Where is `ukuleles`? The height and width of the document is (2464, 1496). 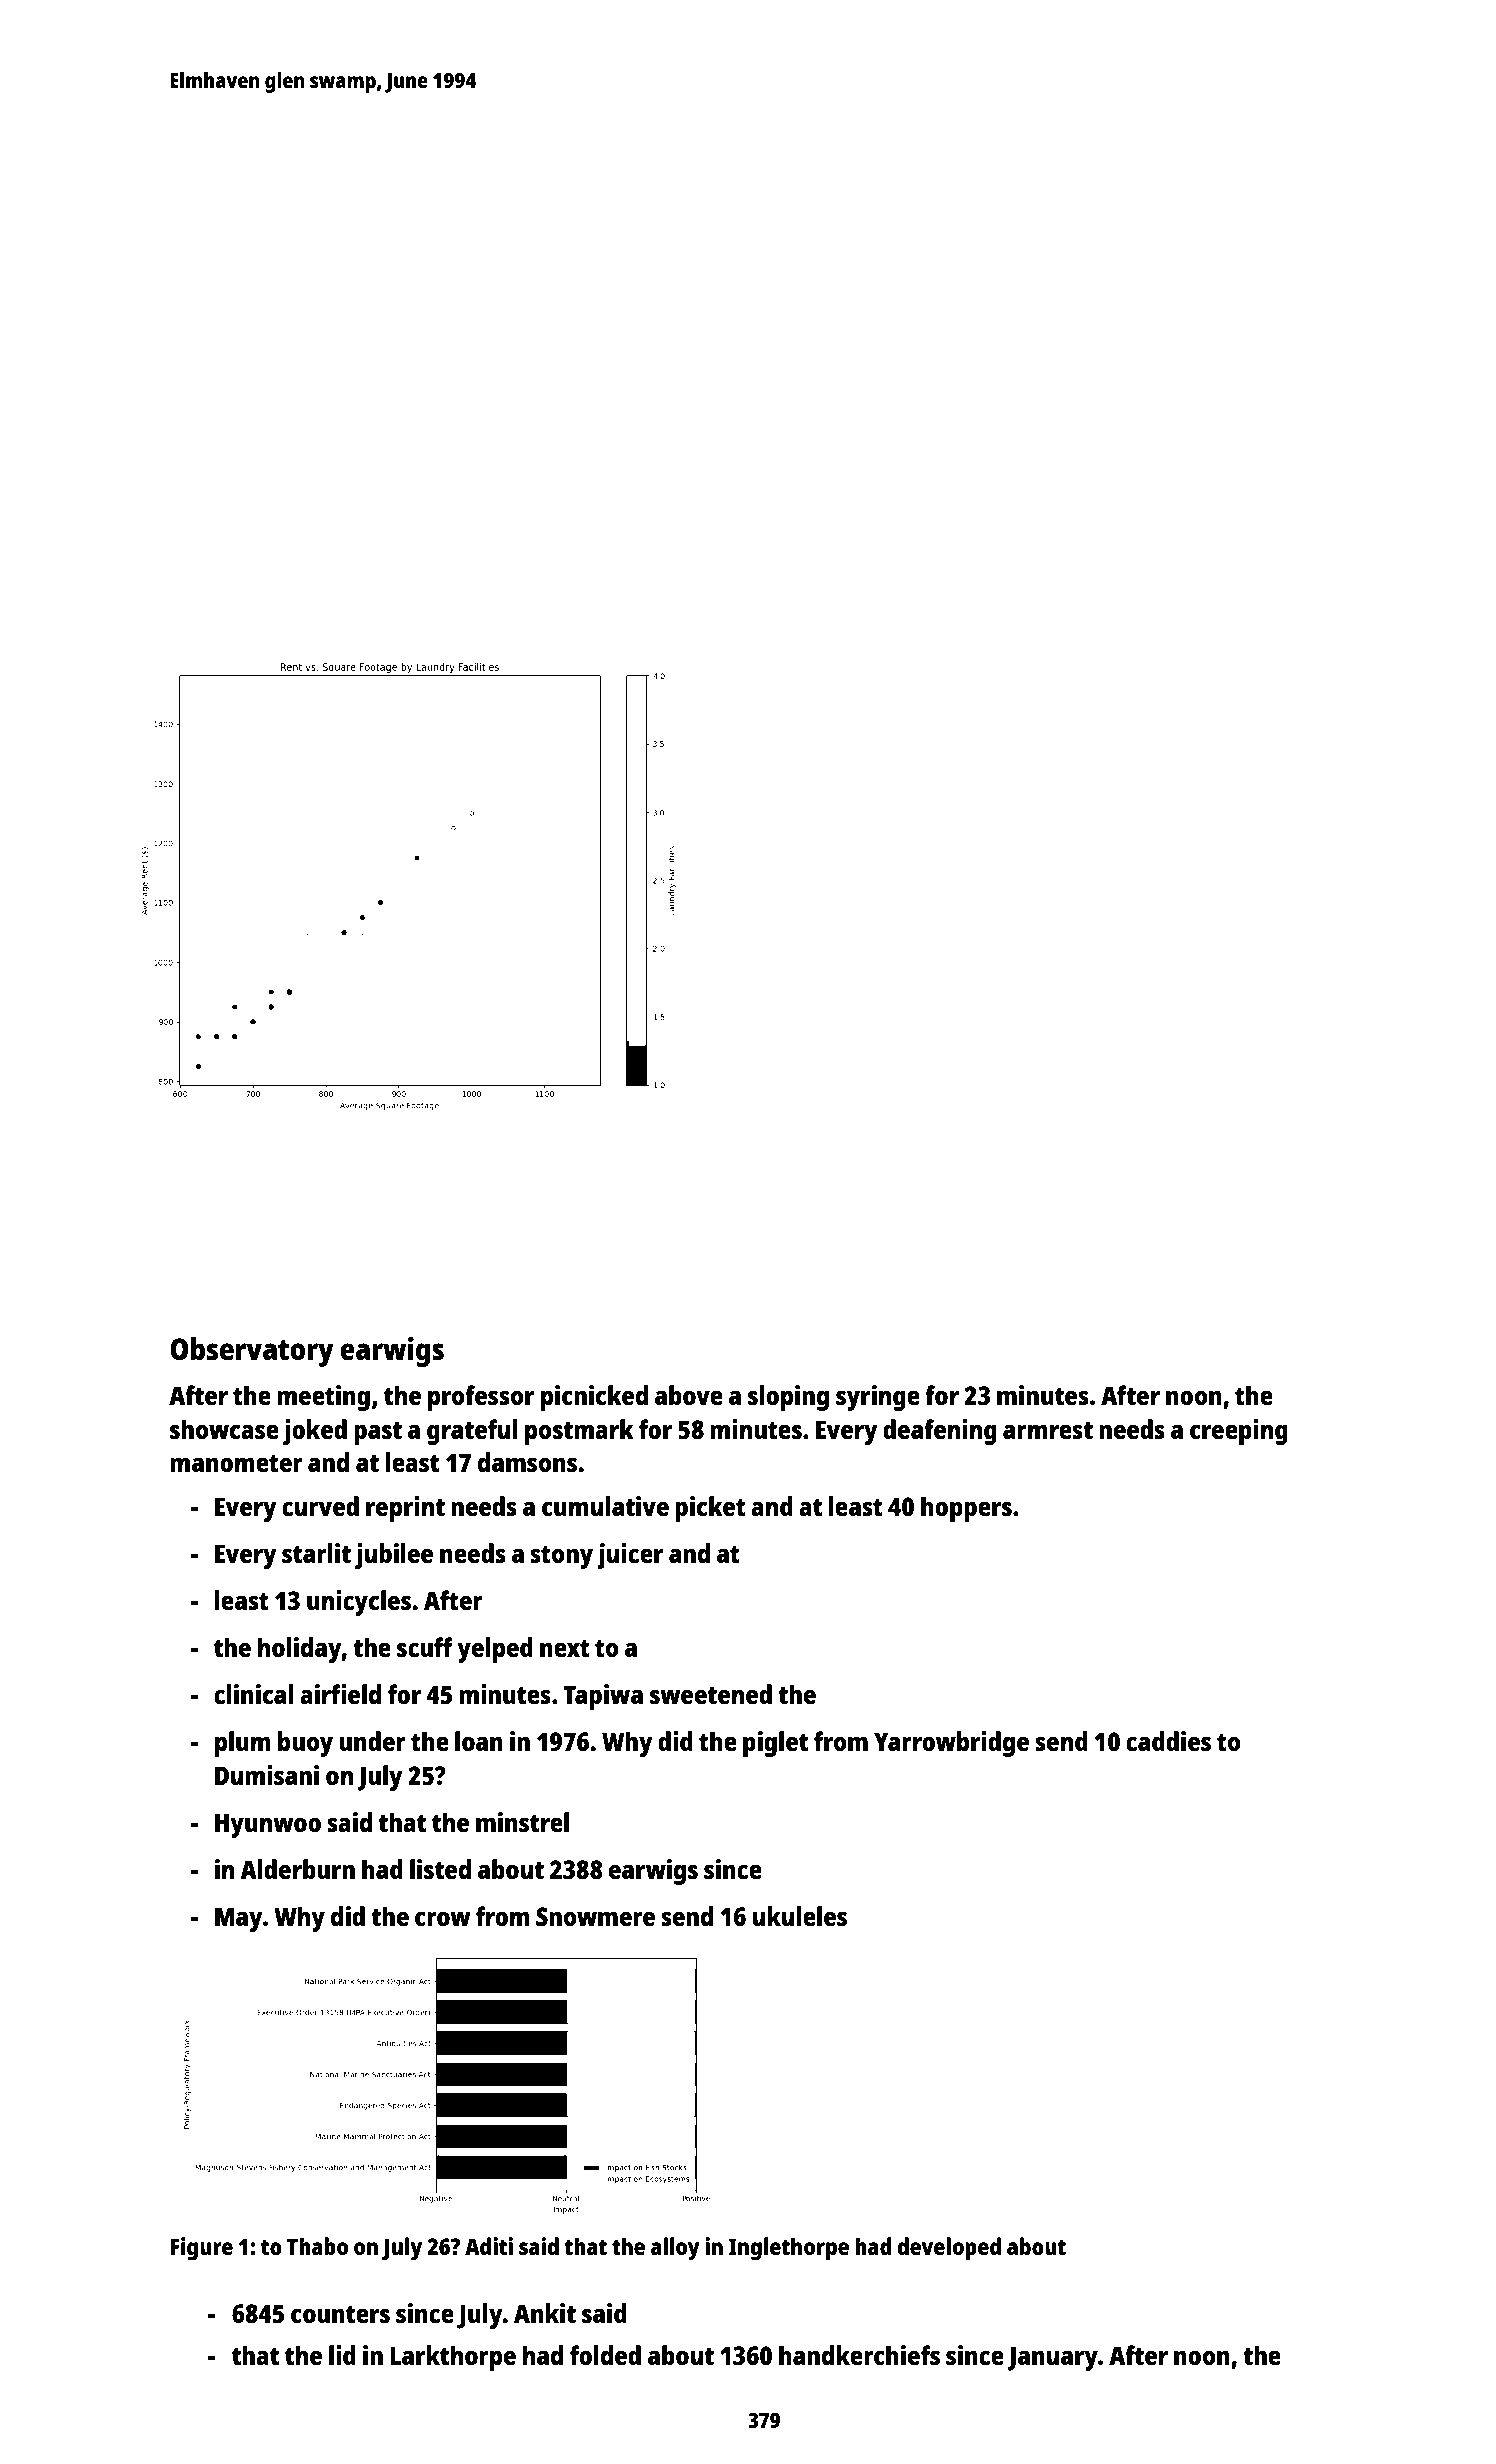 ukuleles is located at coordinates (800, 1916).
